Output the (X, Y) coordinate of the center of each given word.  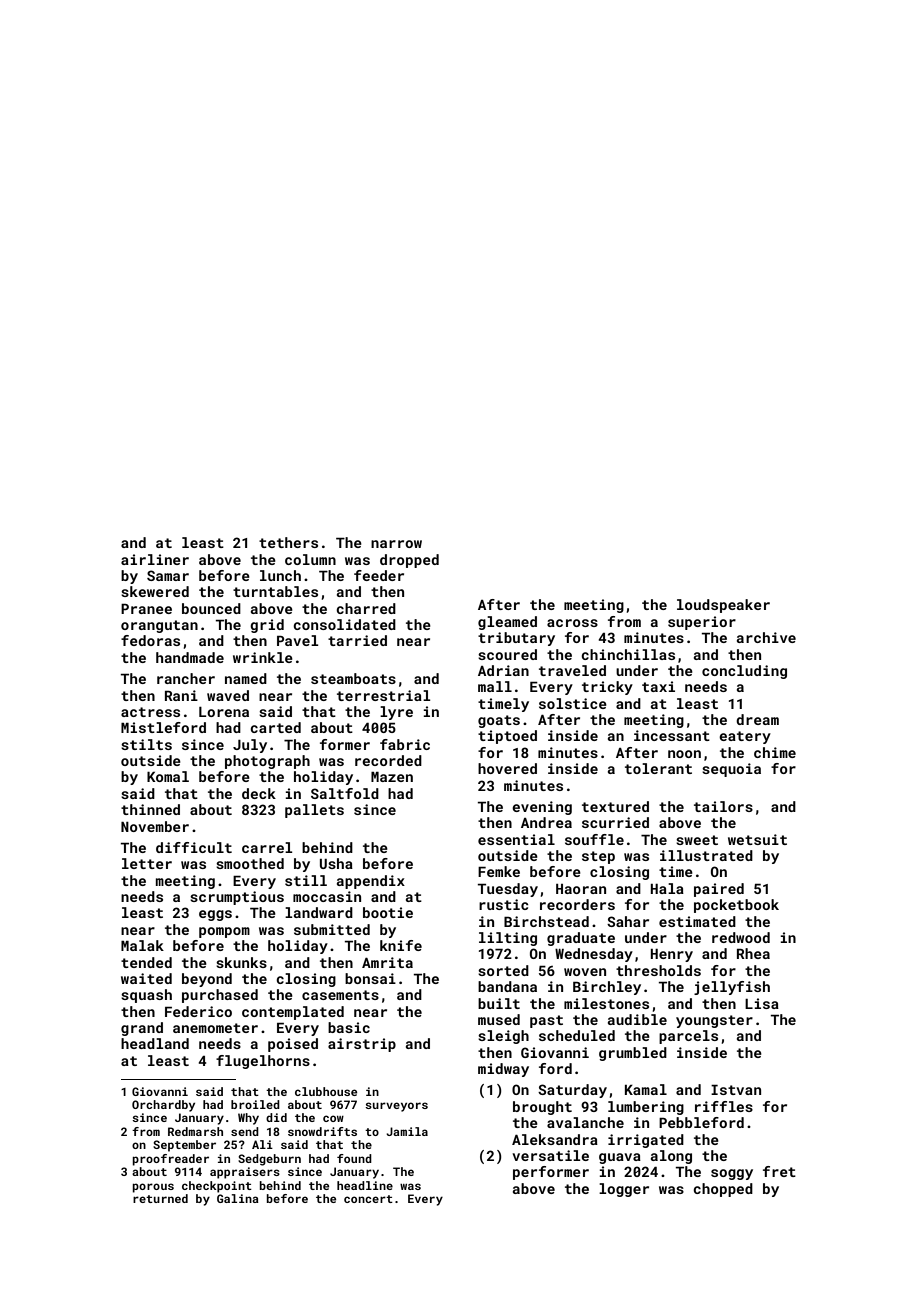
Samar (168, 575)
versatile (550, 1155)
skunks (241, 962)
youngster (714, 1021)
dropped (409, 561)
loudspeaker (723, 606)
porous (153, 1188)
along (671, 1157)
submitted (332, 929)
